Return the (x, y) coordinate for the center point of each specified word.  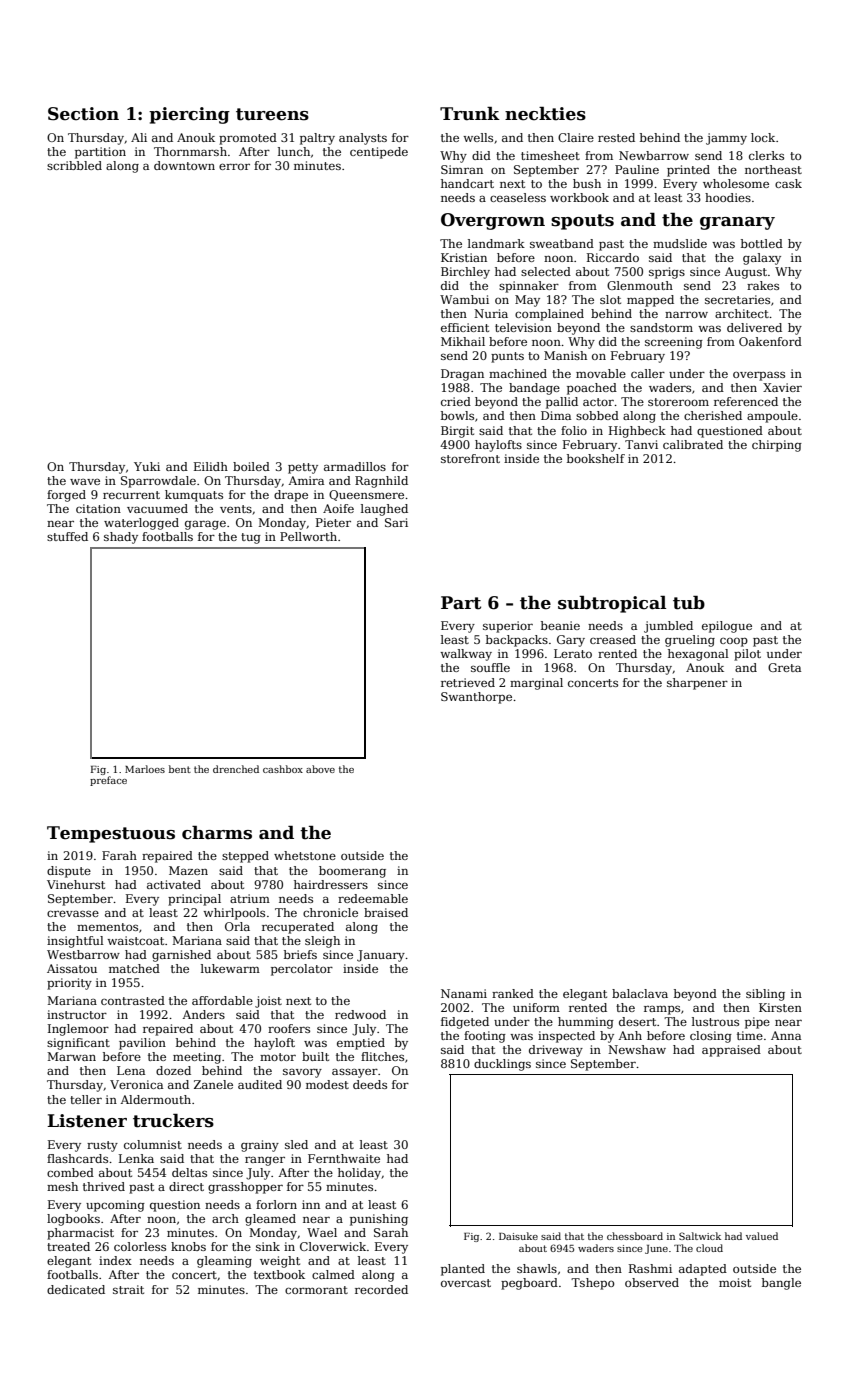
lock (763, 137)
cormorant (316, 1290)
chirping (777, 446)
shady (121, 538)
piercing (189, 115)
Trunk (470, 114)
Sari (396, 522)
